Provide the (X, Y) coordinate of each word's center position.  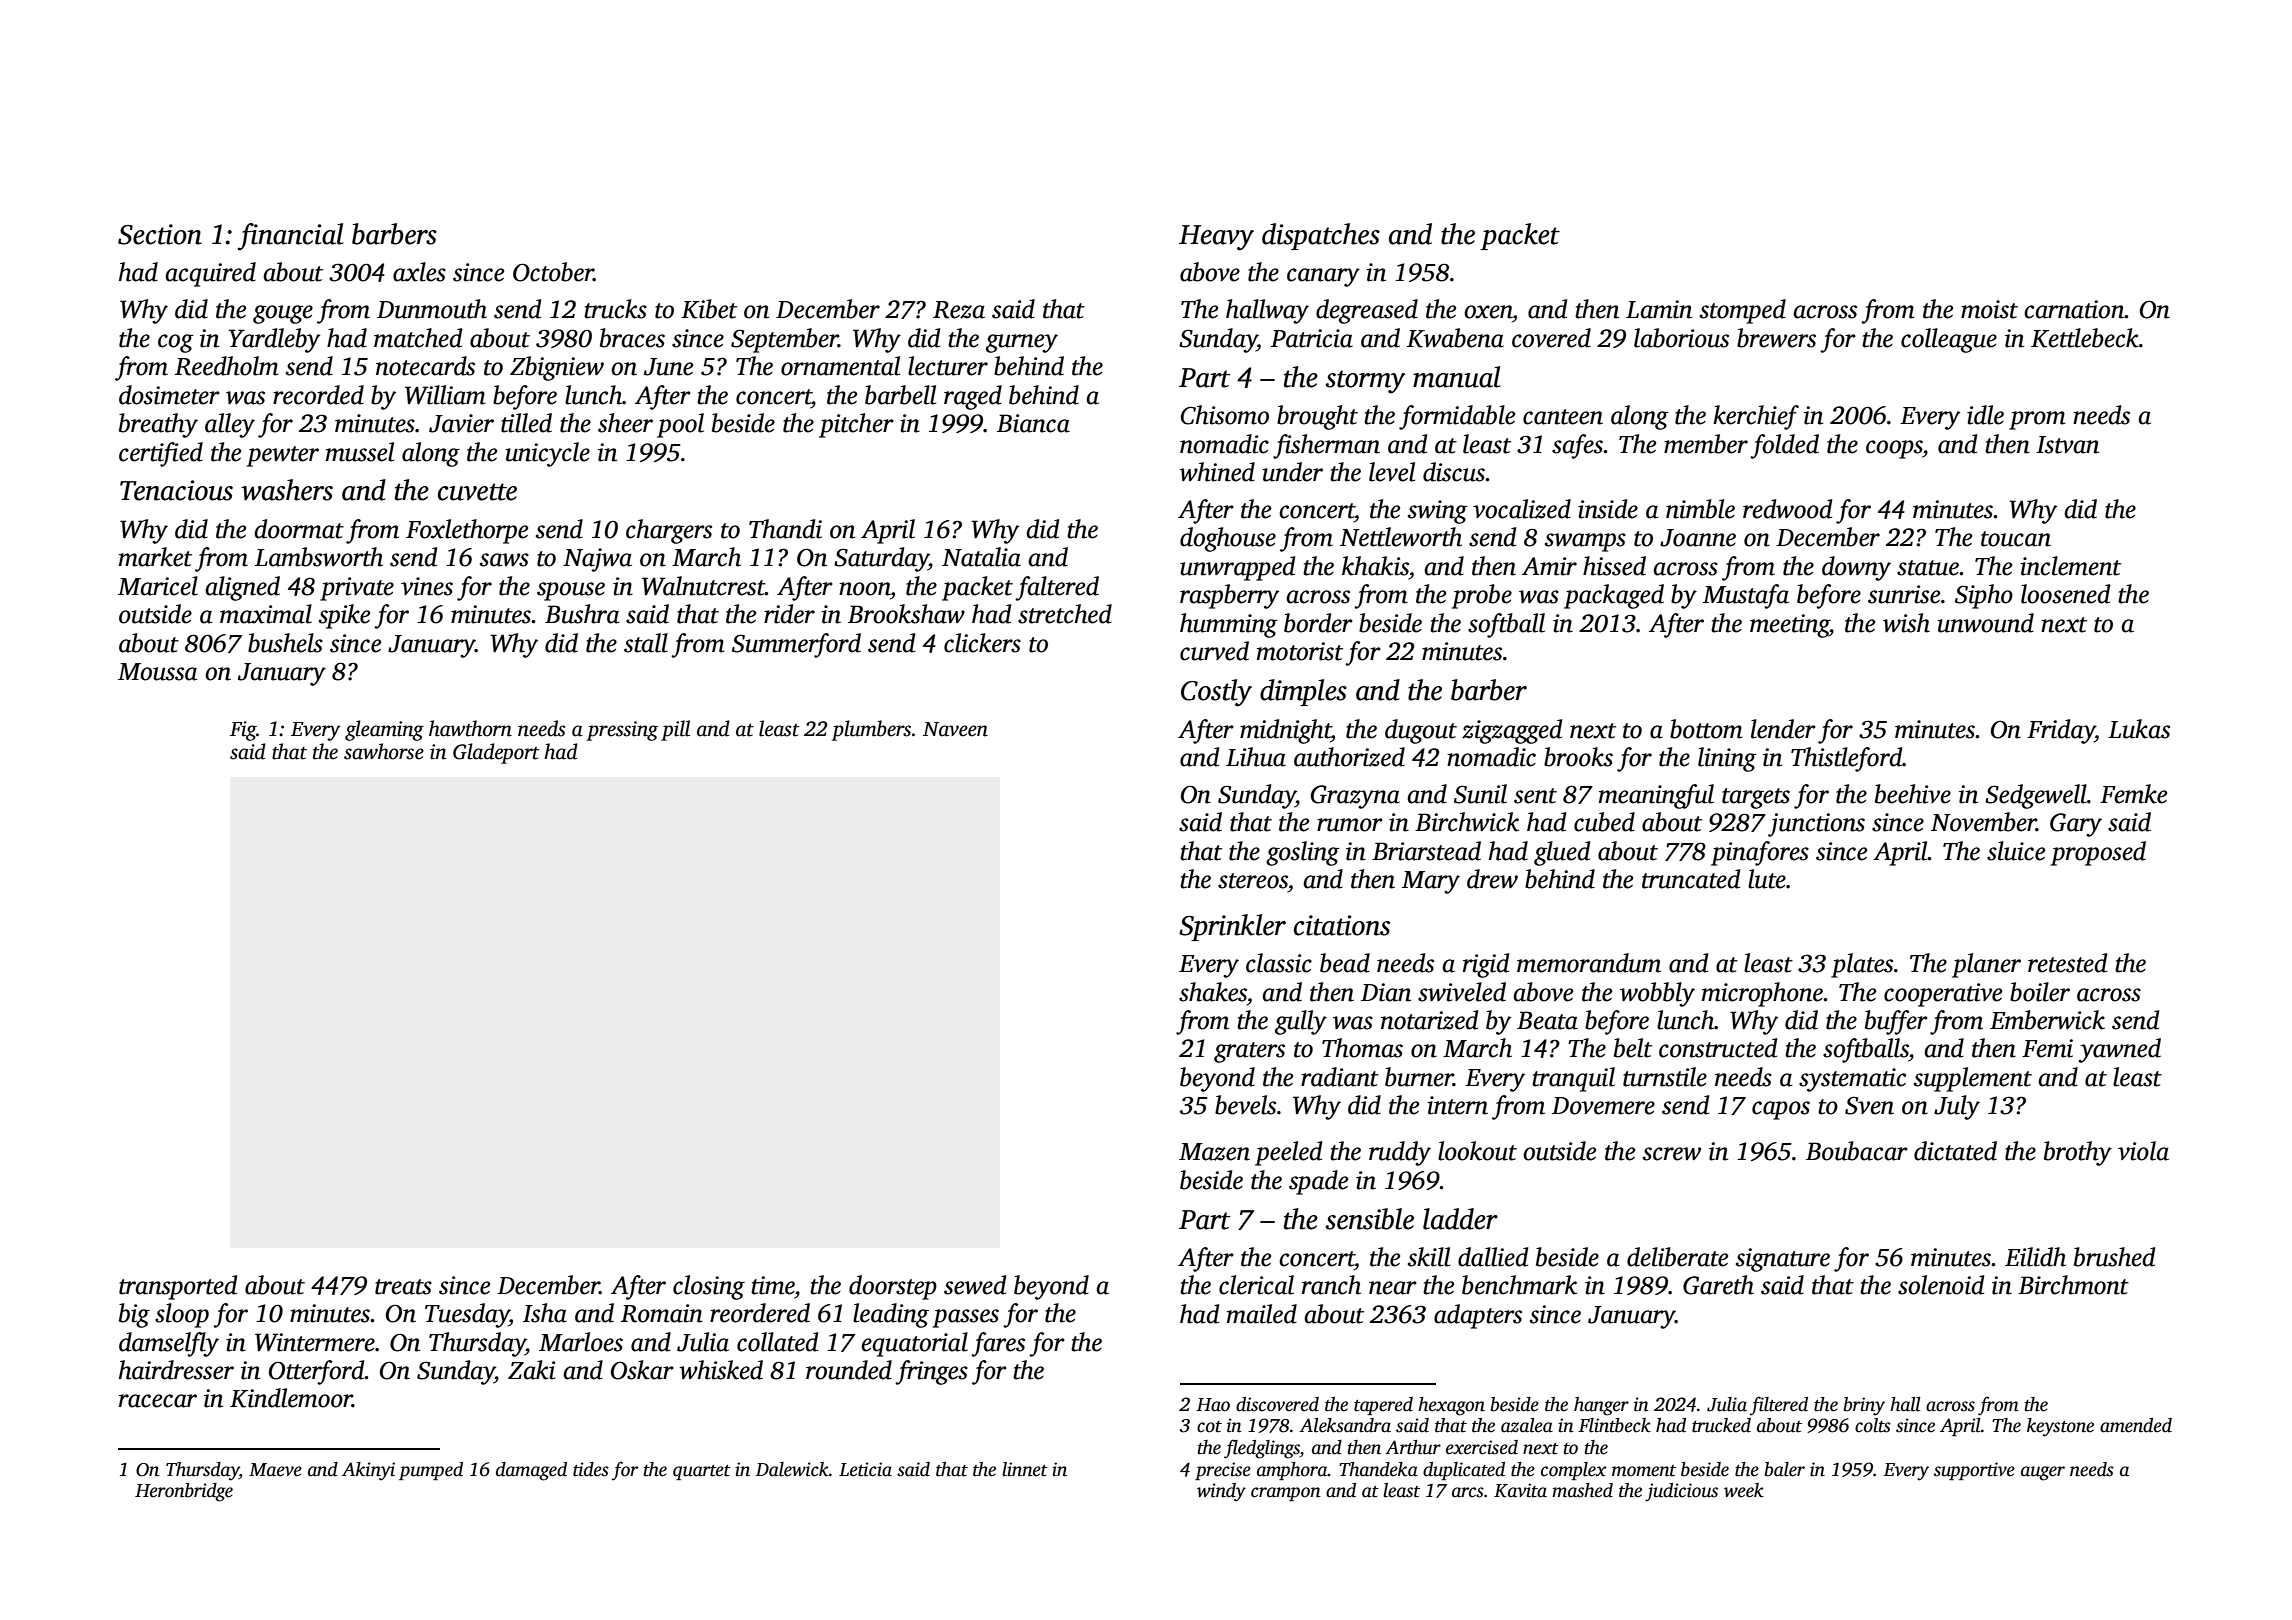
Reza (959, 310)
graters (1249, 1052)
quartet (702, 1472)
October (553, 272)
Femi (2047, 1048)
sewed (975, 1285)
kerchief (1756, 417)
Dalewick (792, 1469)
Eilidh (2035, 1257)
